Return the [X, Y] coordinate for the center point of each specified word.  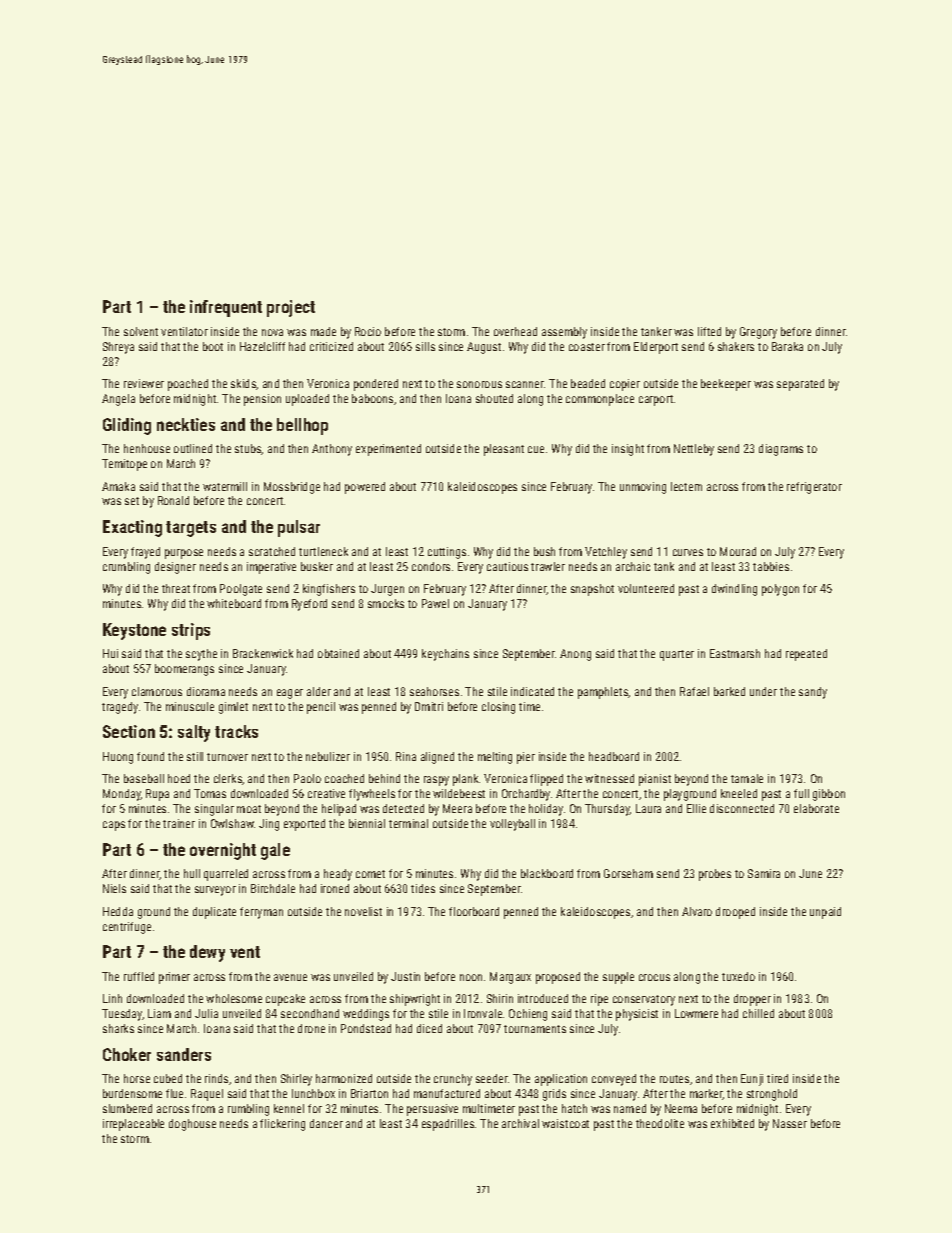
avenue [290, 977]
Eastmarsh [735, 653]
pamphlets [603, 693]
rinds [216, 1078]
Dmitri [429, 706]
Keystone [134, 631]
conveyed [614, 1080]
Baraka [787, 346]
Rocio [368, 331]
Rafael [694, 691]
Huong [118, 758]
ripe [599, 1000]
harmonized [344, 1078]
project [291, 308]
